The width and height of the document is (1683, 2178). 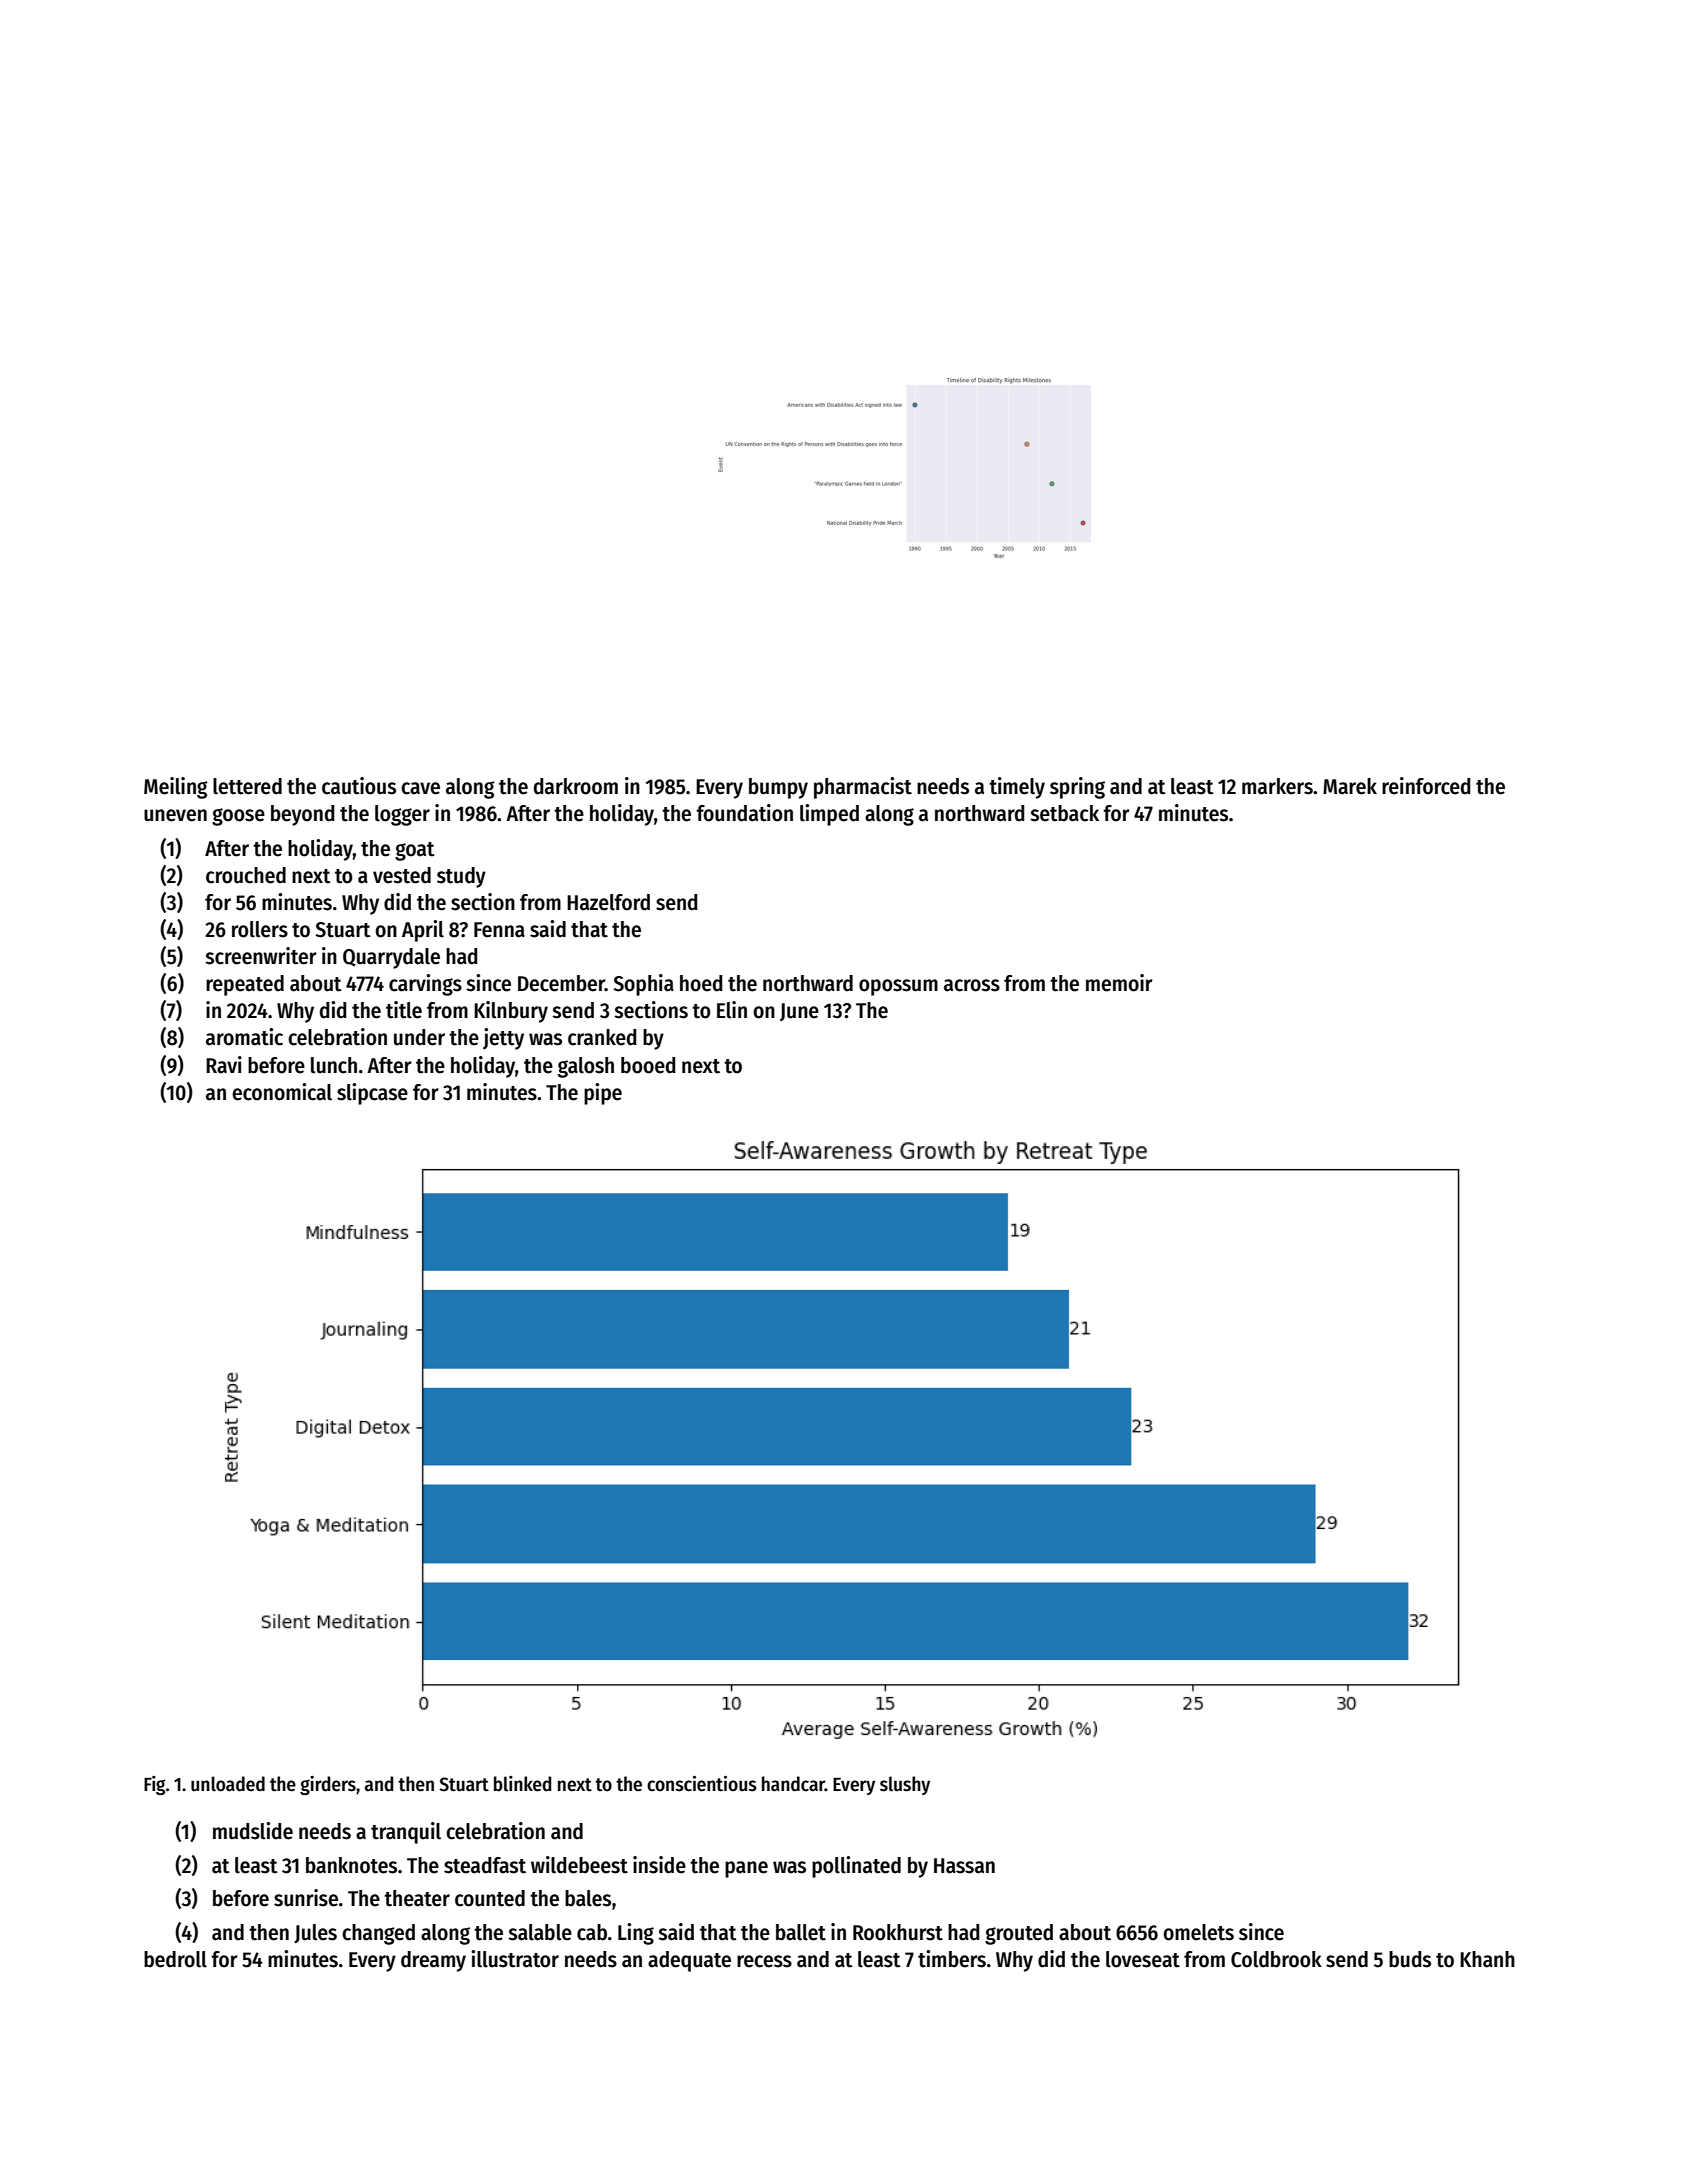 What do you see at coordinates (175, 815) in the document?
I see `uneven` at bounding box center [175, 815].
